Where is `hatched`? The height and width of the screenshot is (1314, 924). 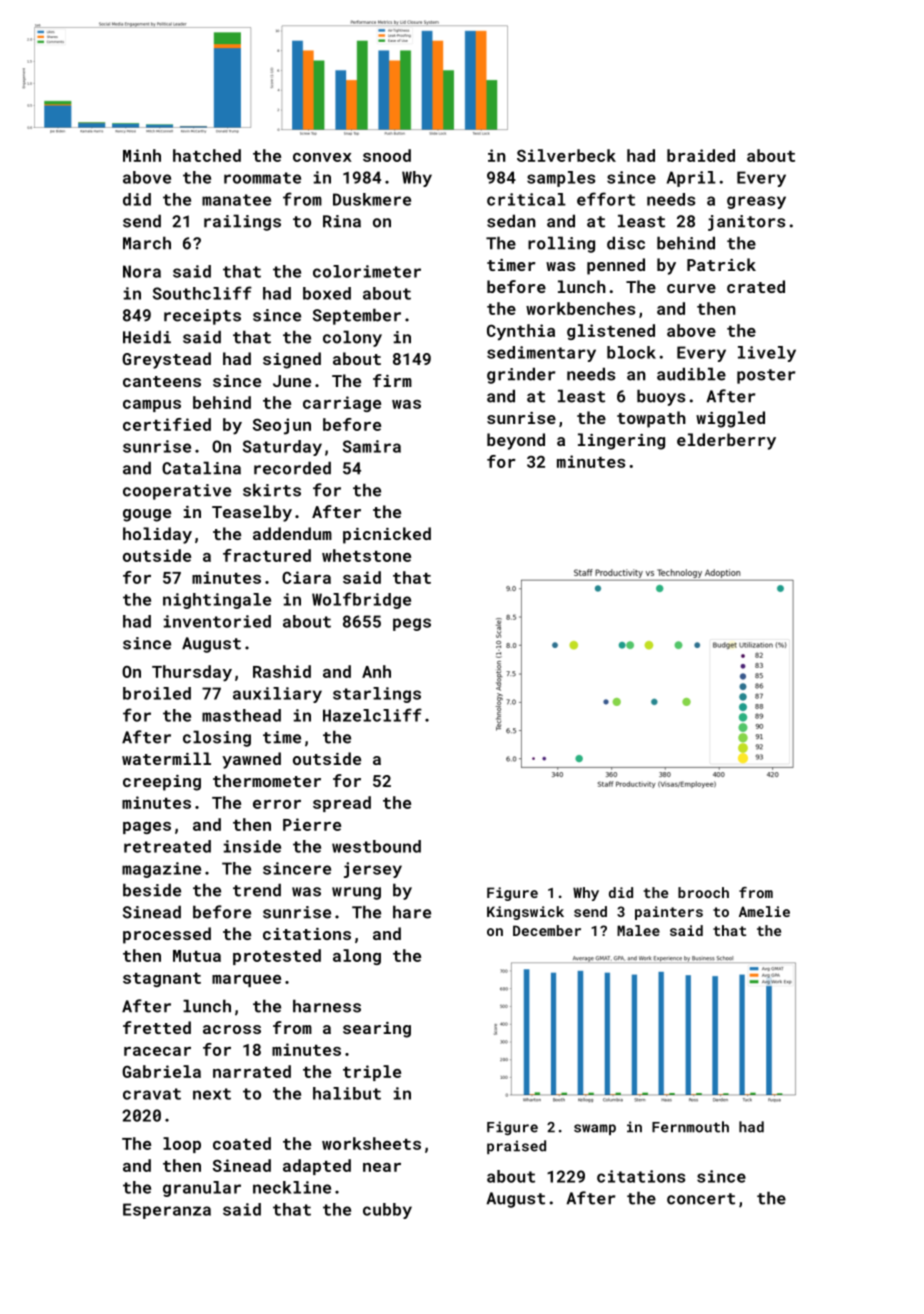 hatched is located at coordinates (207, 155).
